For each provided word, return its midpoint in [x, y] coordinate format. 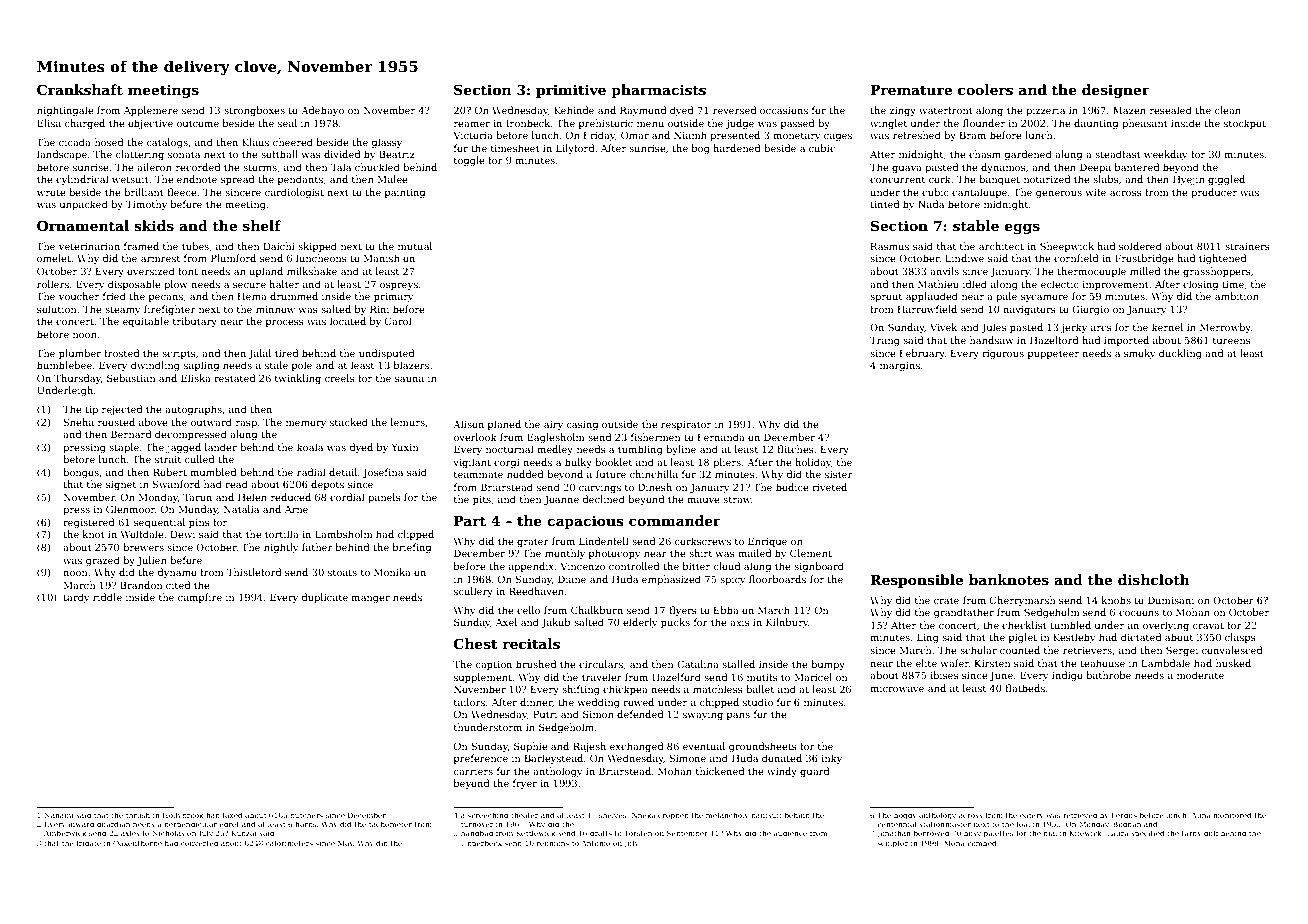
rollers [53, 284]
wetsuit [130, 179]
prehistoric [606, 124]
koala [310, 447]
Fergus [1124, 816]
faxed [233, 815]
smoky [1140, 354]
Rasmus [890, 246]
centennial [896, 824]
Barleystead [554, 759]
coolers [985, 89]
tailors [469, 702]
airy [553, 425]
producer [1214, 193]
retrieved [1080, 815]
